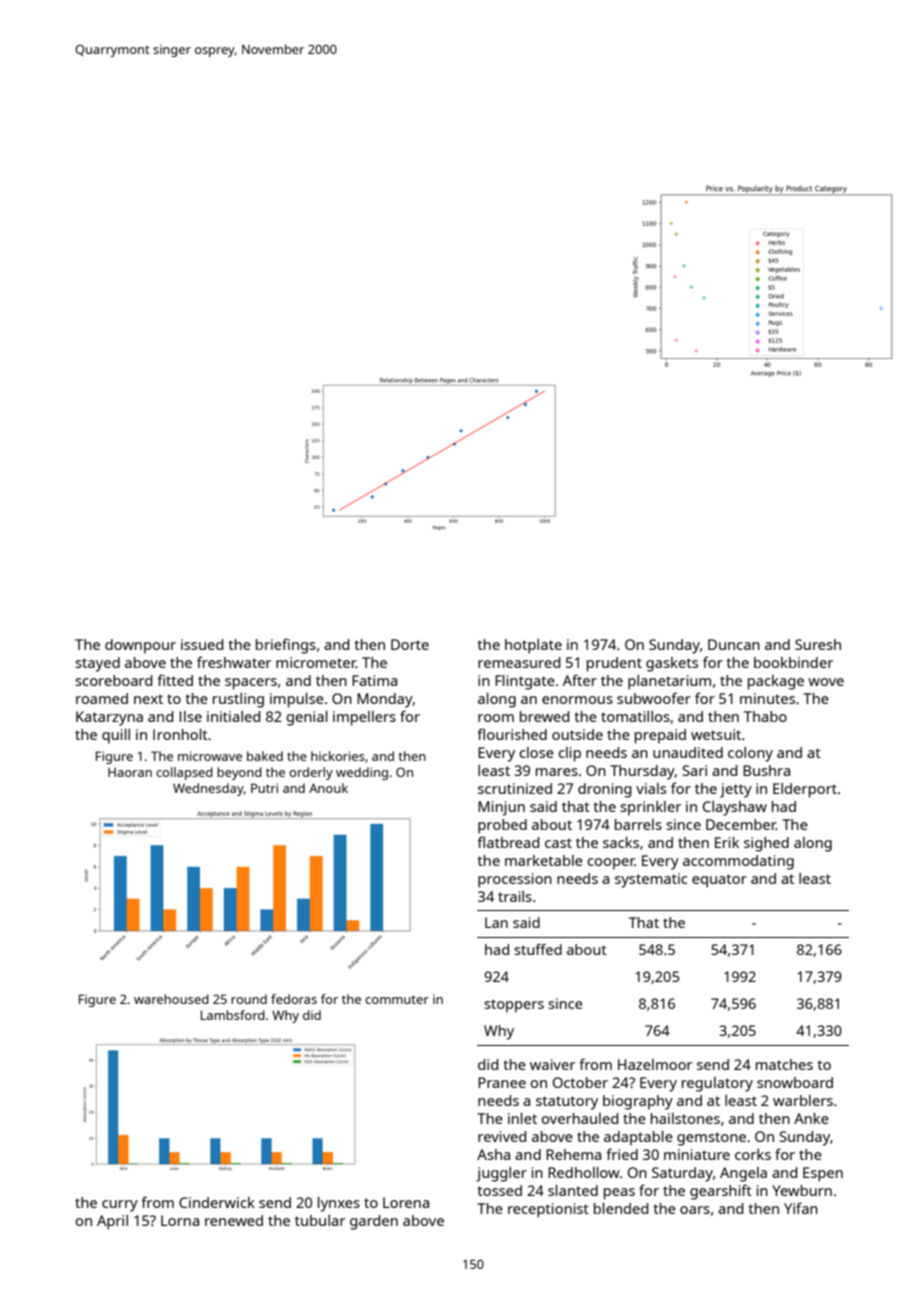  I want to click on vials, so click(651, 788).
